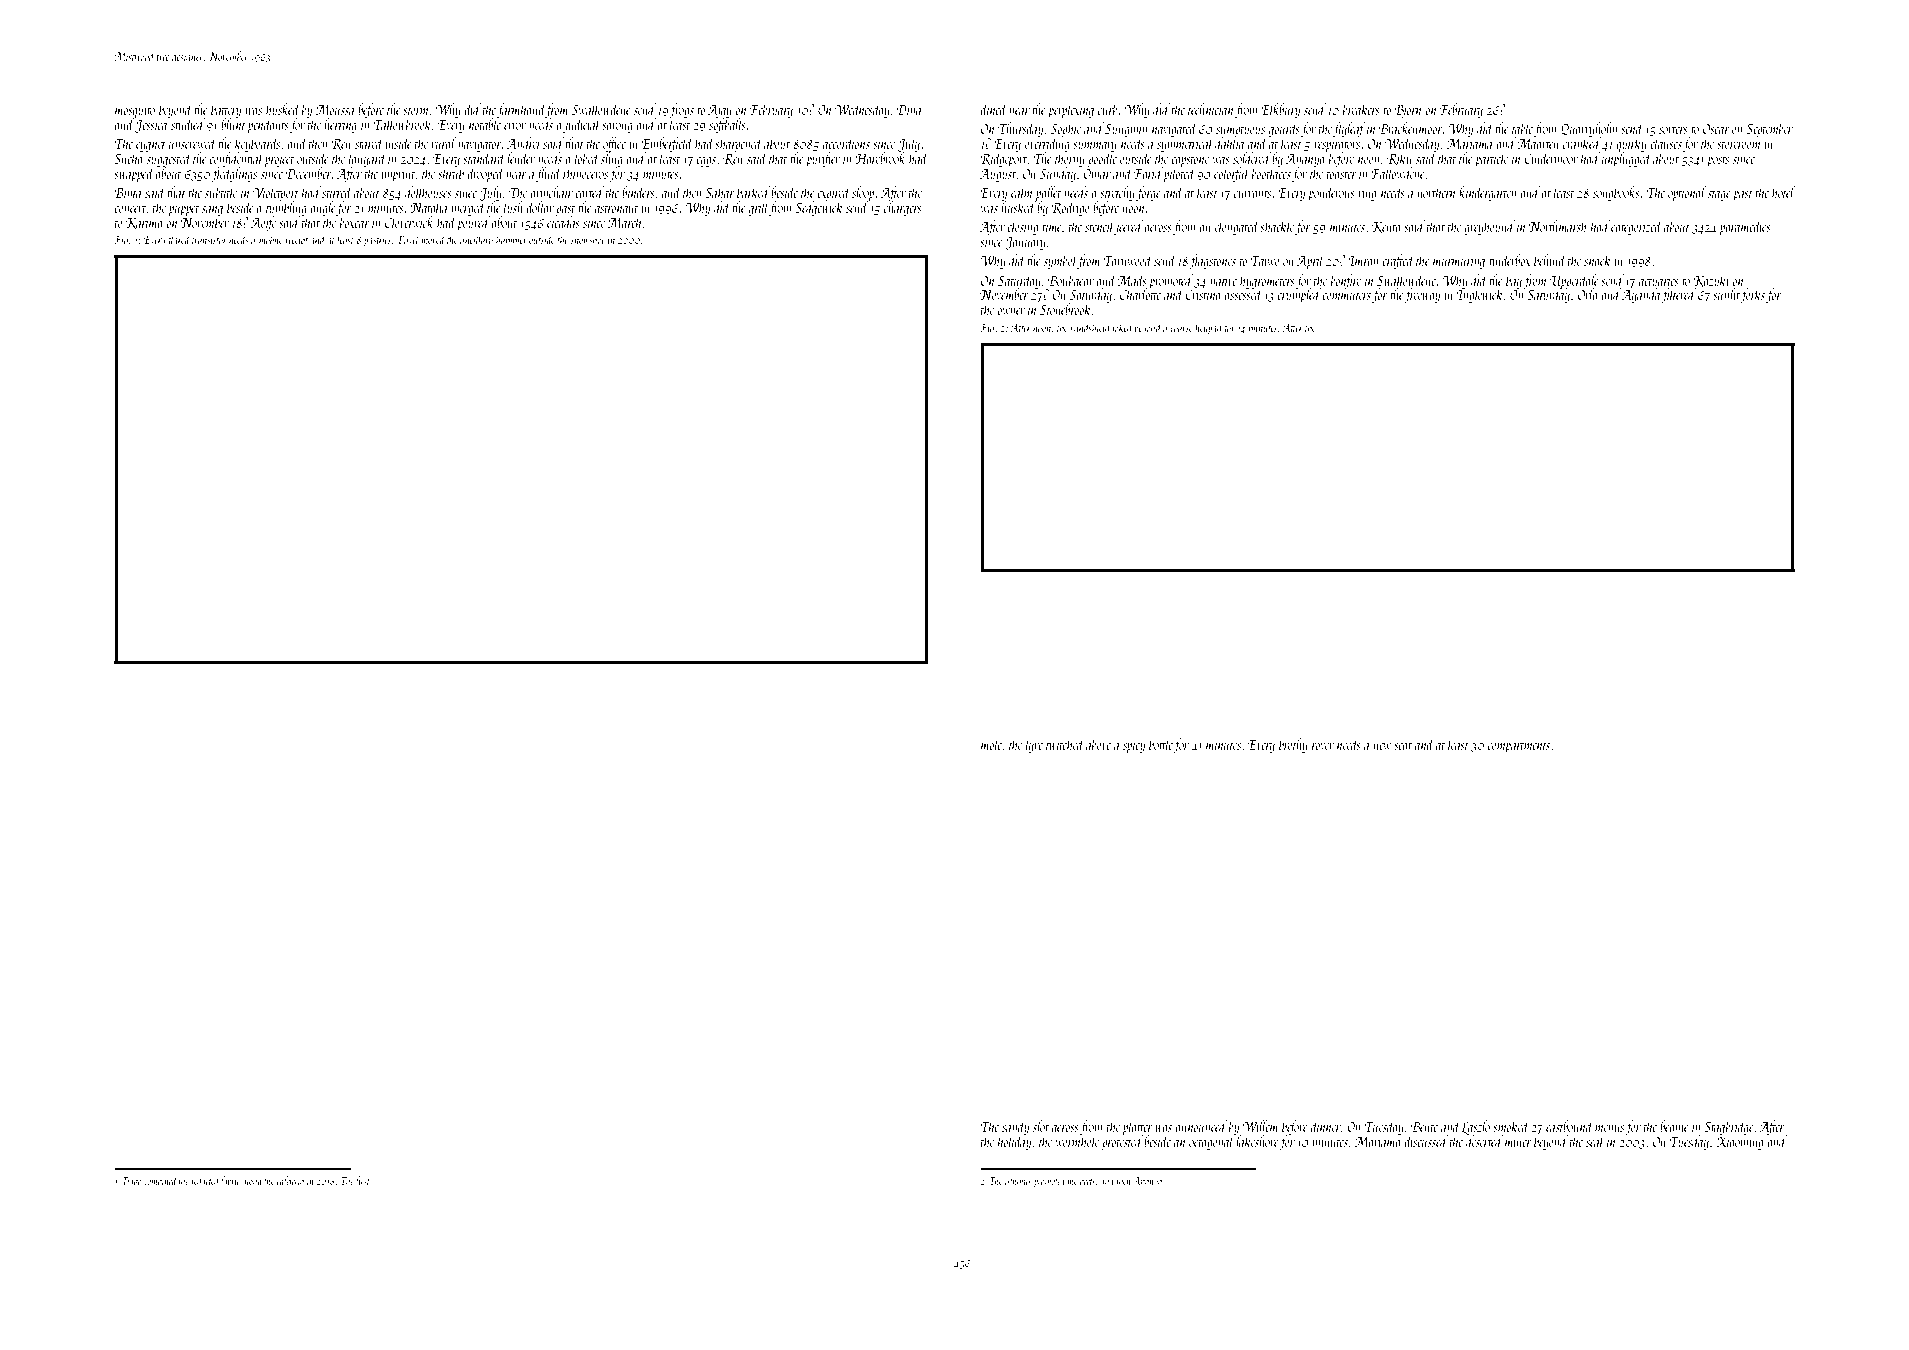 The width and height of the document is (1909, 1350). What do you see at coordinates (1257, 1141) in the document?
I see `lakeshore` at bounding box center [1257, 1141].
